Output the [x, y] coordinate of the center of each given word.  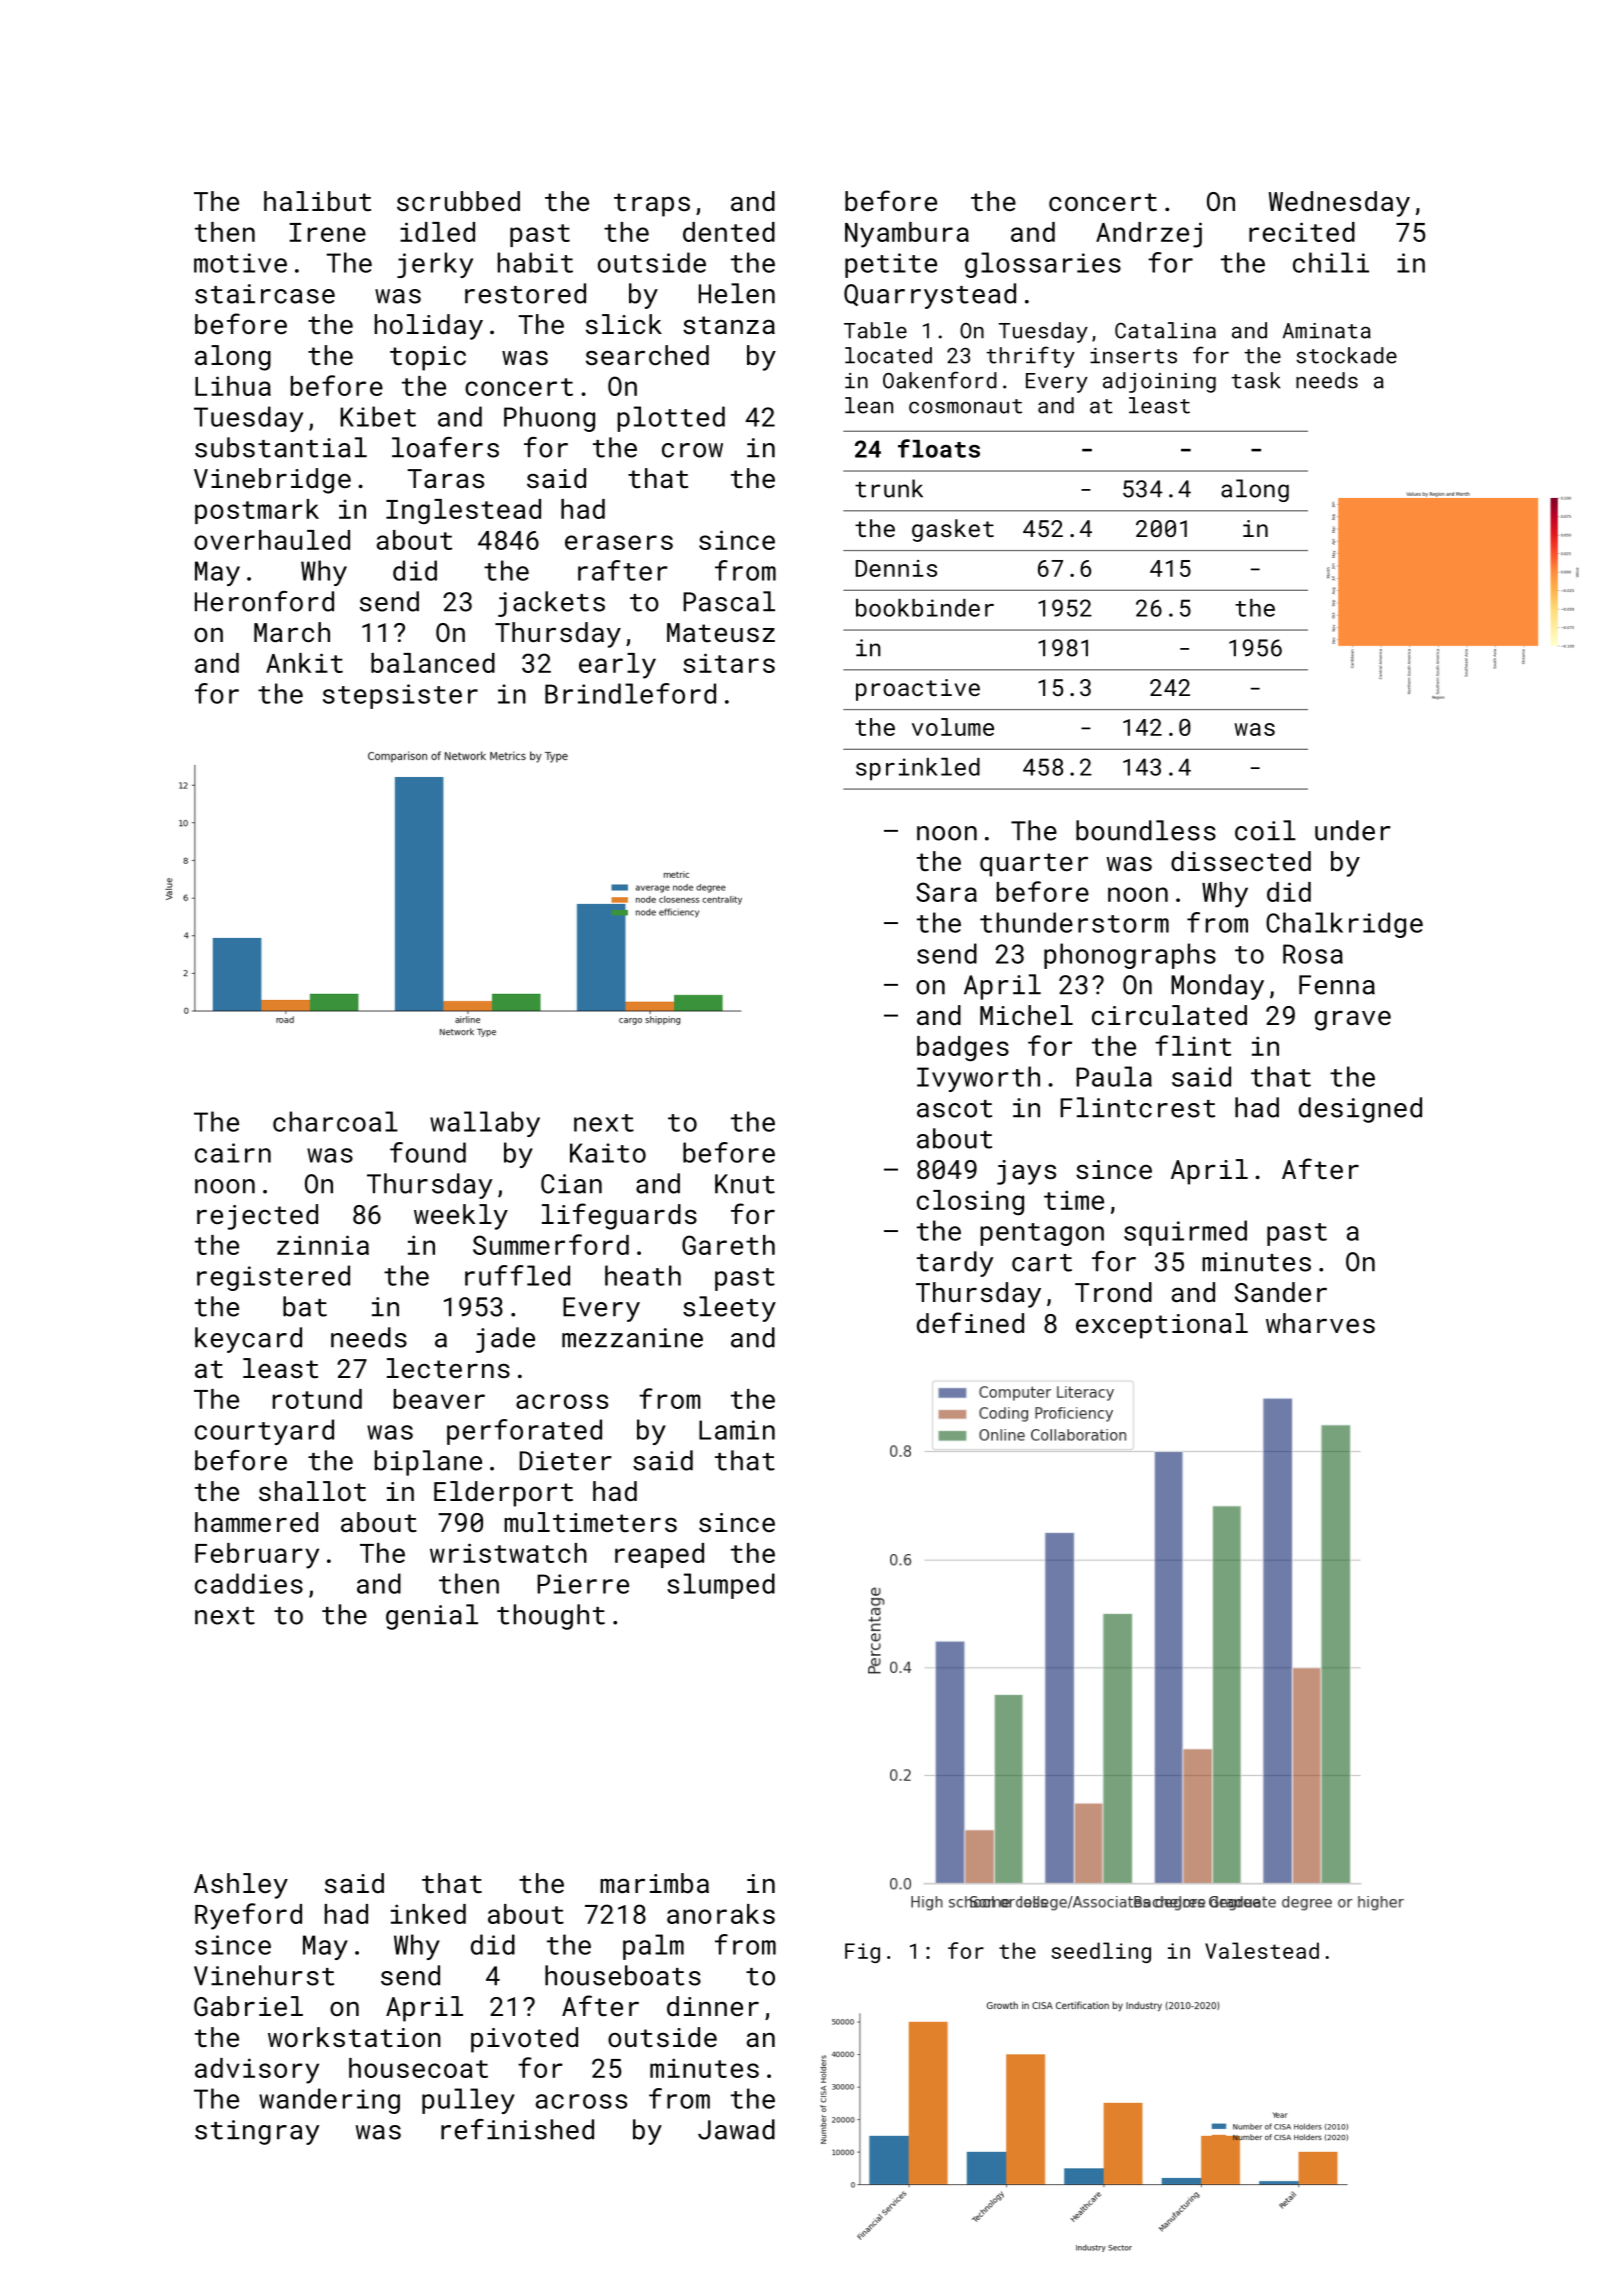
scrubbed [458, 201]
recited [1302, 232]
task [1256, 380]
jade [505, 1340]
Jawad [736, 2129]
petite [891, 265]
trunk [889, 488]
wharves [1320, 1323]
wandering [329, 2101]
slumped [721, 1586]
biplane [428, 1463]
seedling [1101, 1952]
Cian [571, 1184]
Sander [1281, 1292]
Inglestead [463, 511]
